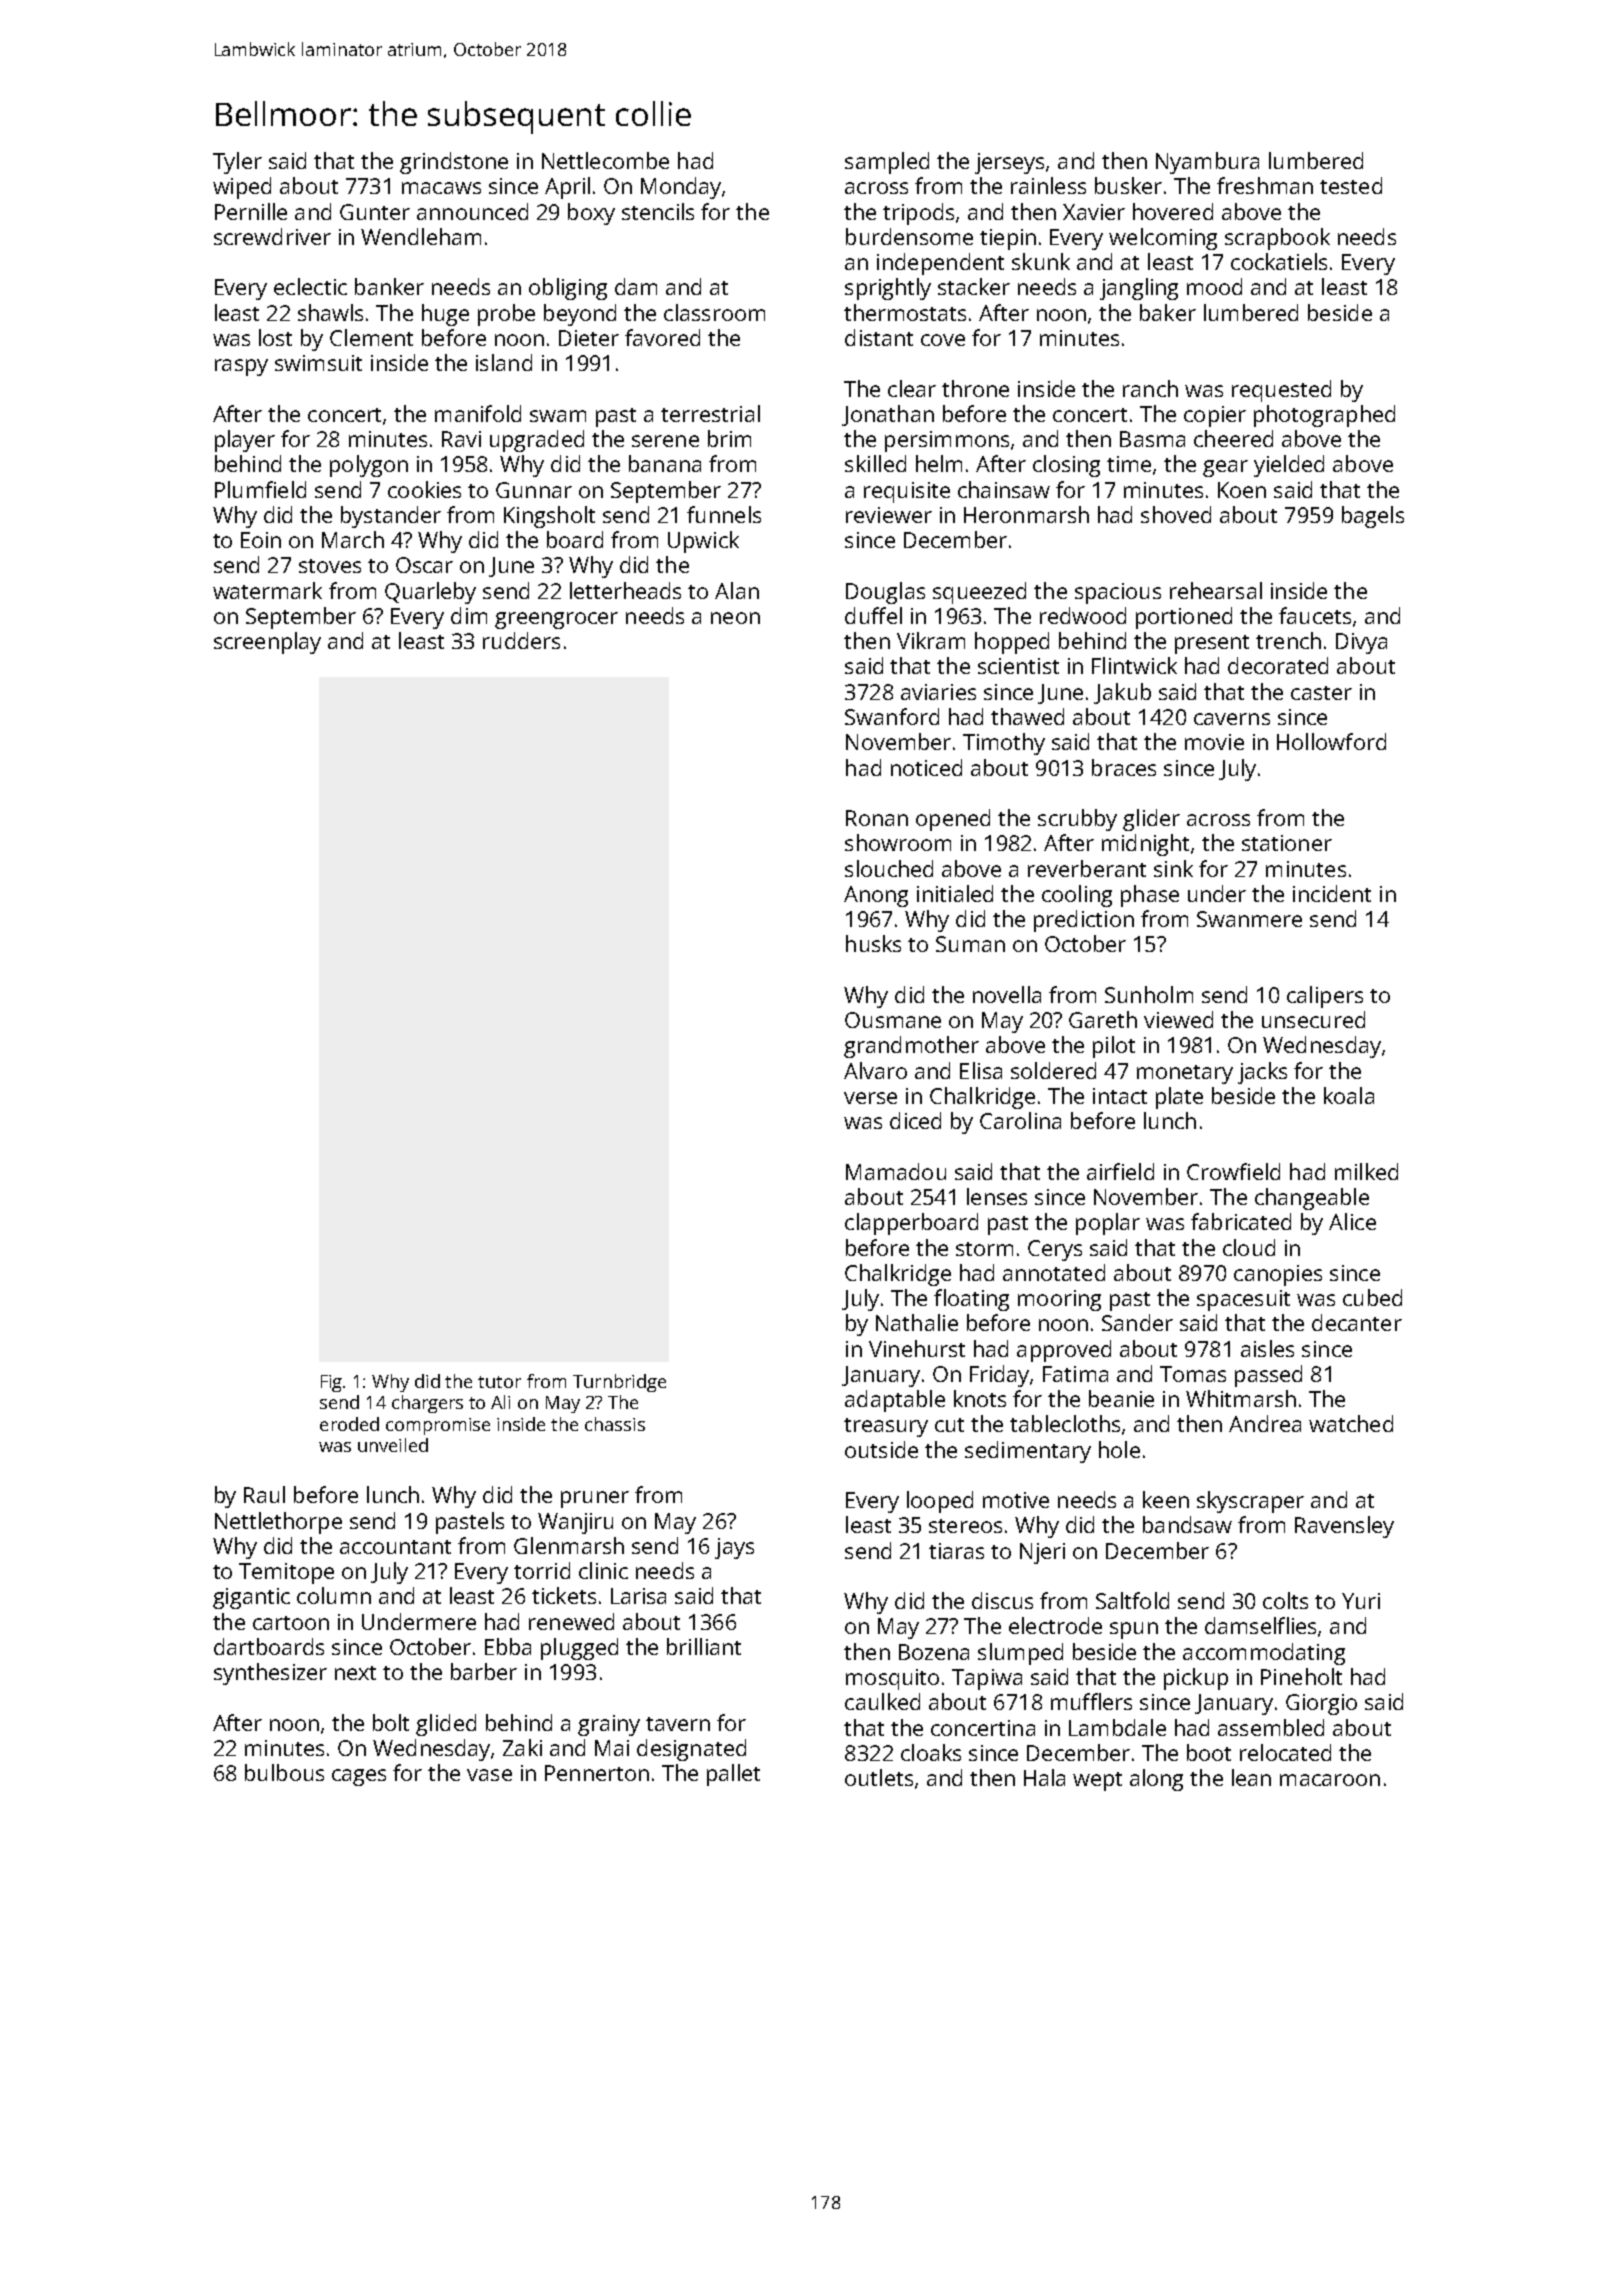  Describe the element at coordinates (1357, 1322) in the screenshot. I see `decanter` at that location.
